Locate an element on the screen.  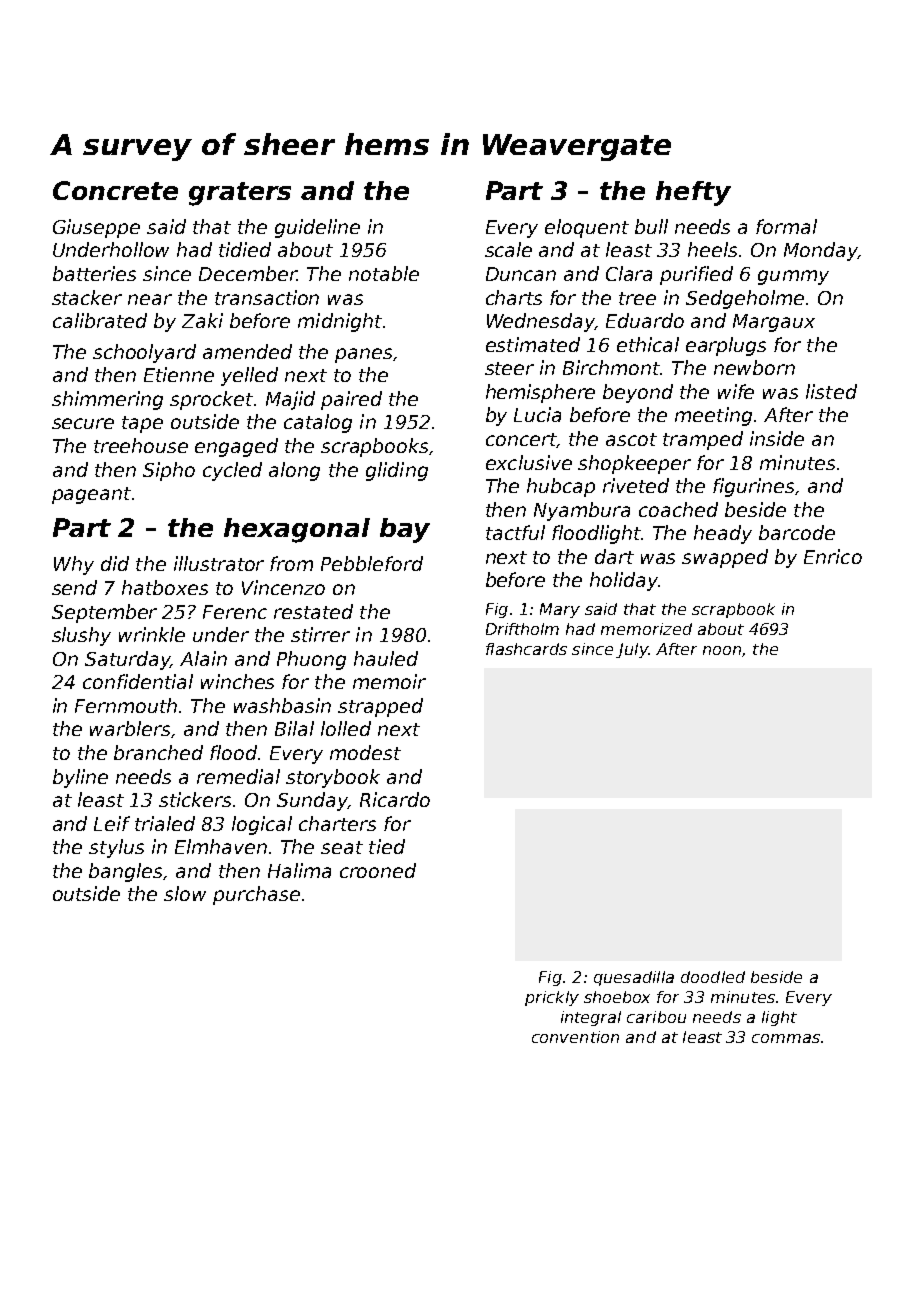
slow is located at coordinates (185, 893).
